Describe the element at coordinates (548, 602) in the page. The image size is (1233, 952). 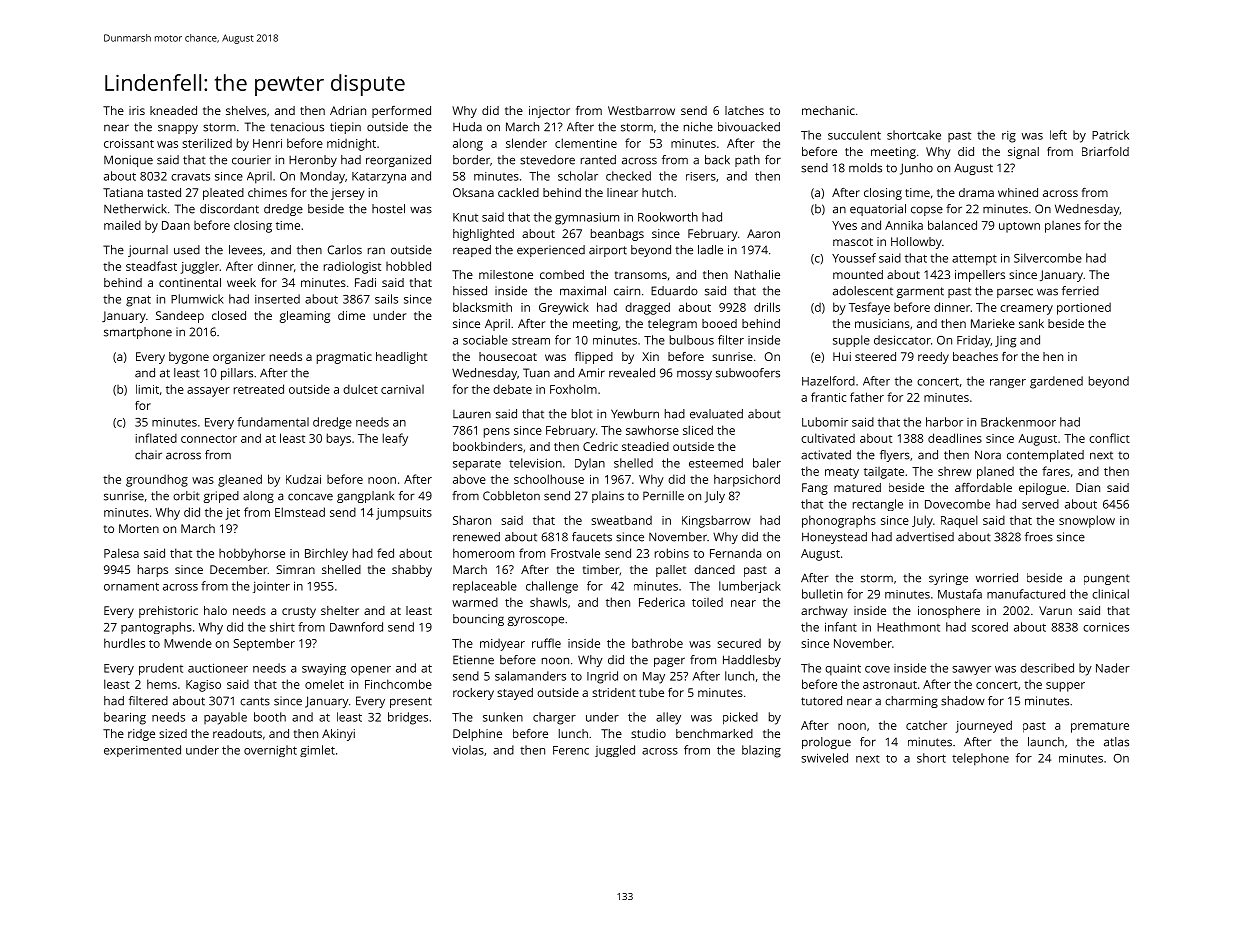
I see `shawls` at that location.
